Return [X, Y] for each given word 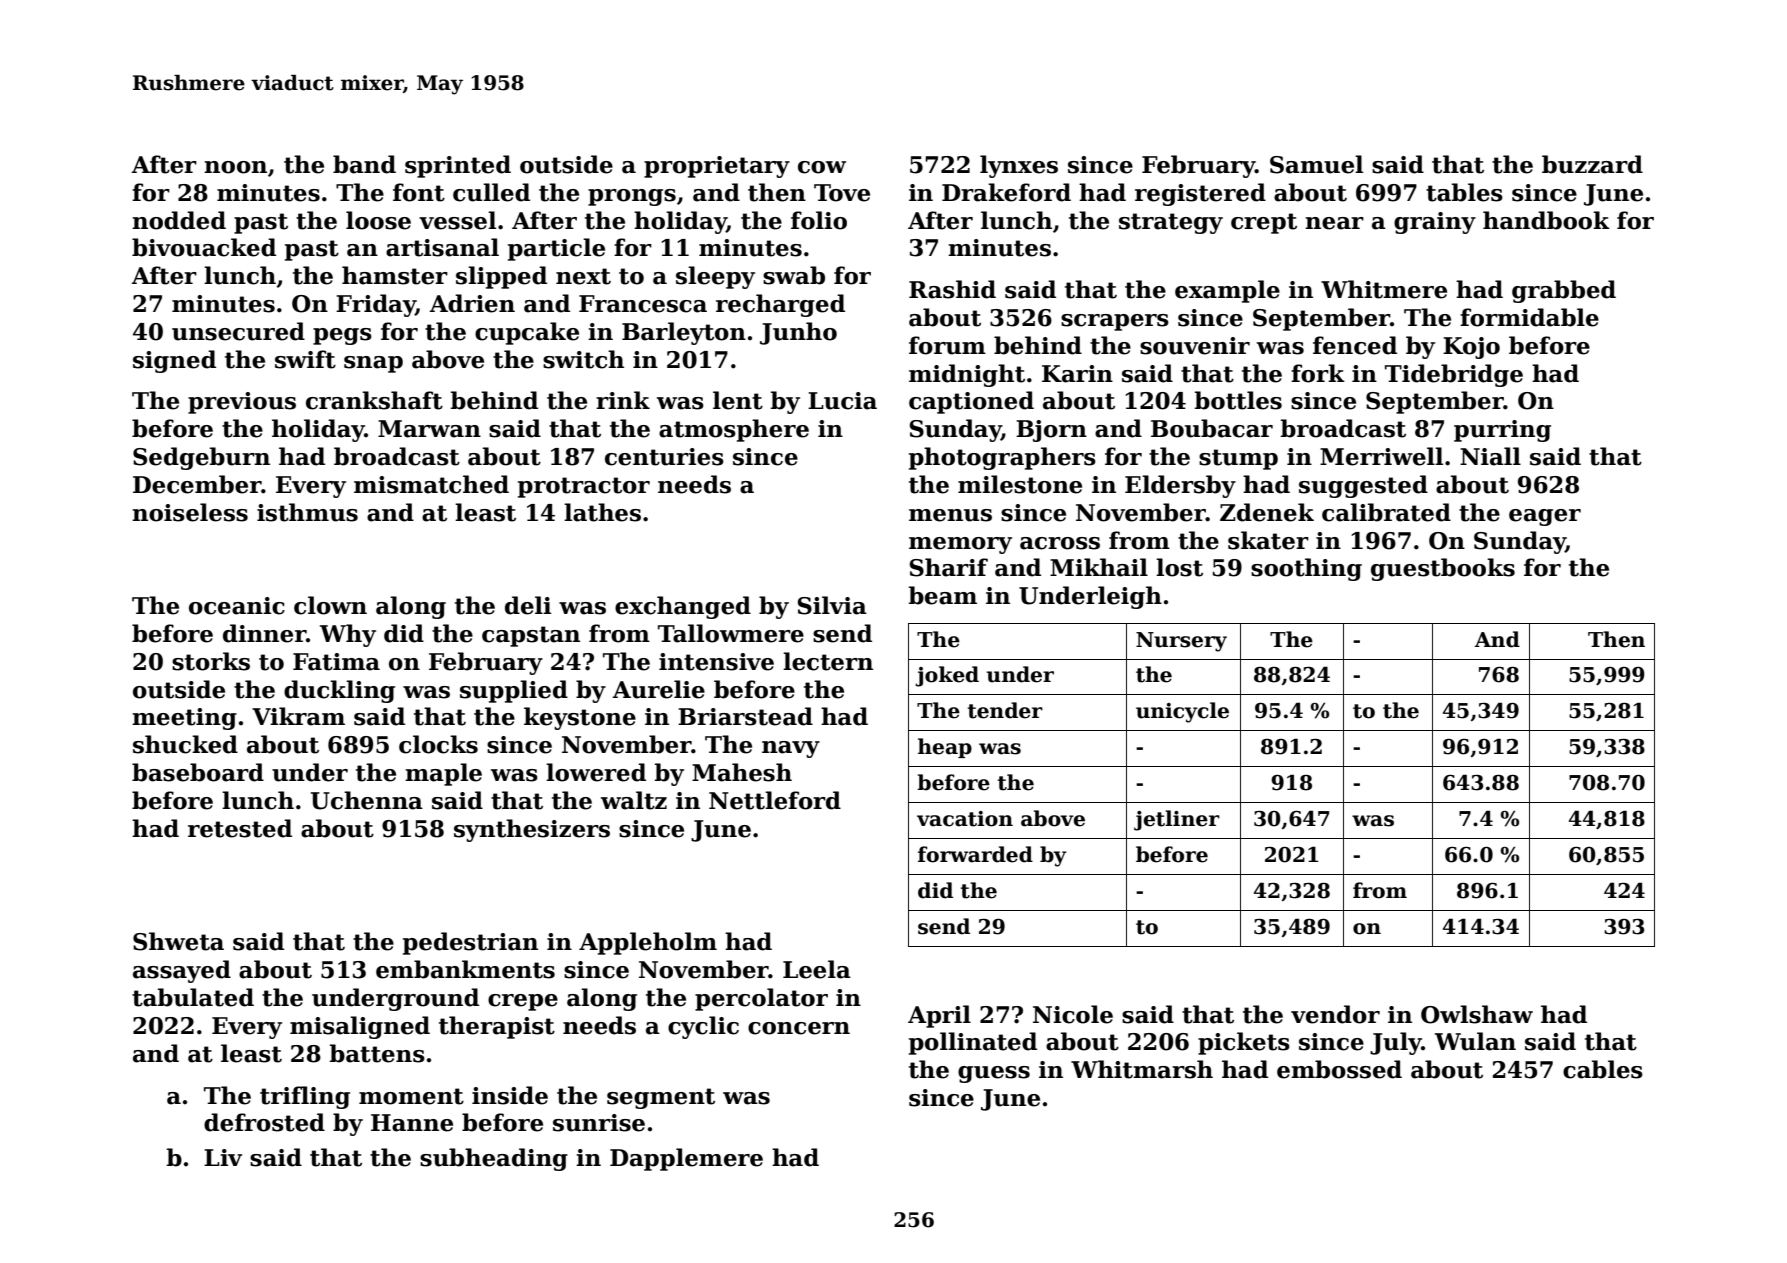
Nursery [1181, 642]
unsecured [238, 331]
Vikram [298, 716]
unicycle [1182, 712]
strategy [1171, 223]
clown [330, 605]
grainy [1435, 223]
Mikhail [1099, 567]
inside [510, 1095]
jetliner [1177, 820]
